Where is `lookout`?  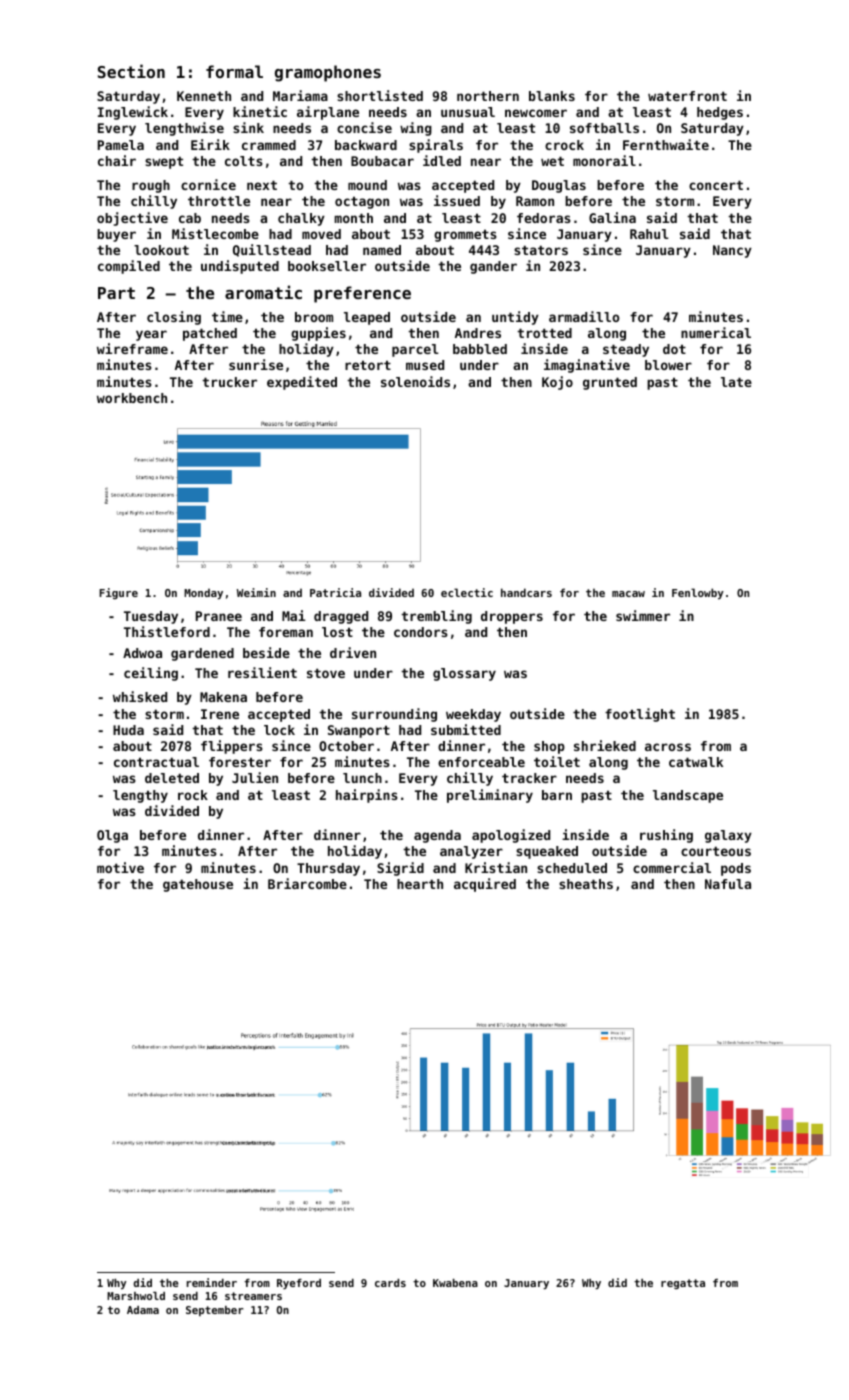
lookout is located at coordinates (161, 250).
